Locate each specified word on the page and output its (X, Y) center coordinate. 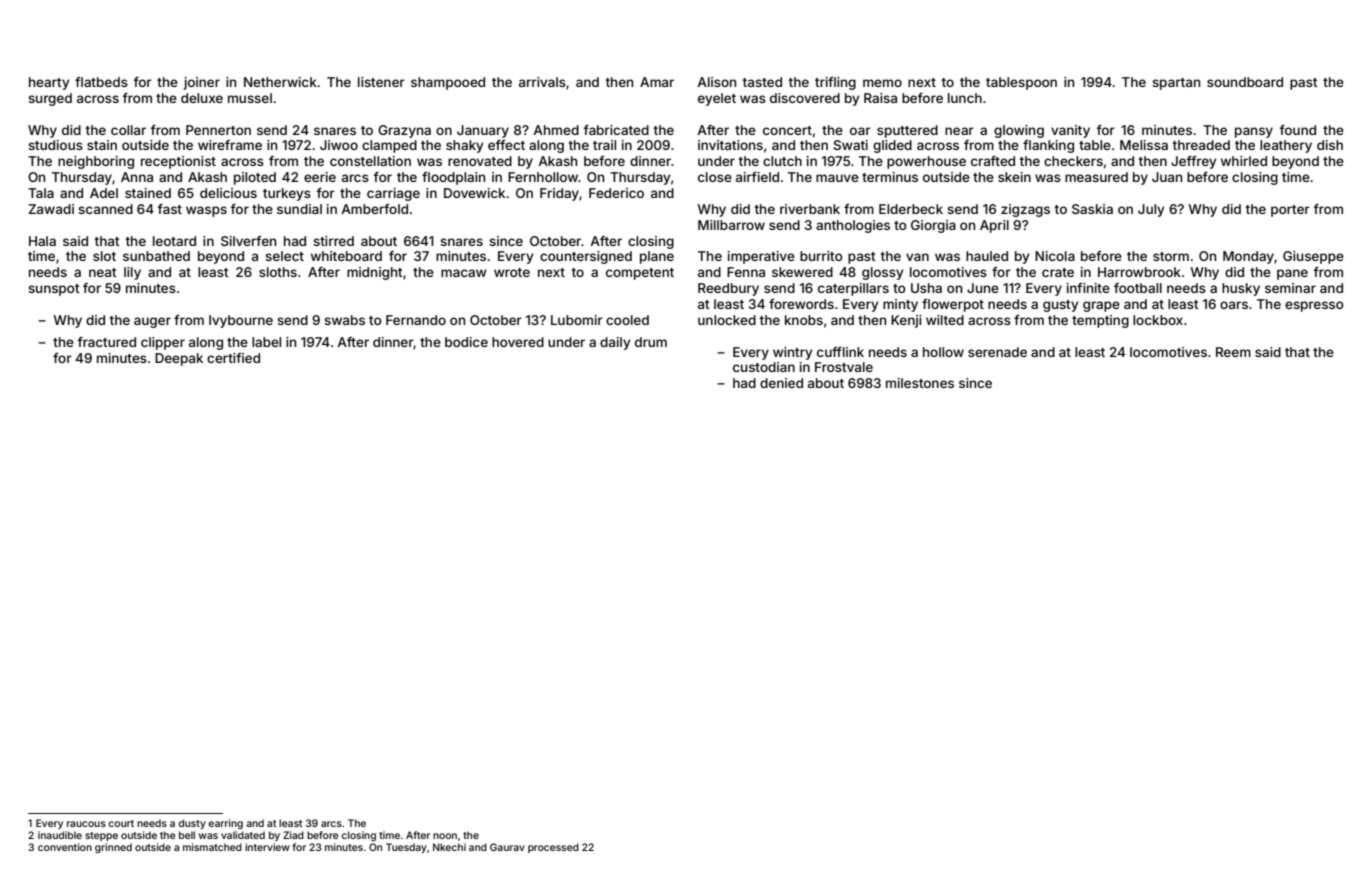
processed (553, 848)
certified (233, 358)
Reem (1233, 352)
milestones (920, 383)
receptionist (178, 162)
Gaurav (507, 847)
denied (781, 383)
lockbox (1158, 320)
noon (445, 836)
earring (225, 824)
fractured (106, 342)
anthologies (853, 226)
